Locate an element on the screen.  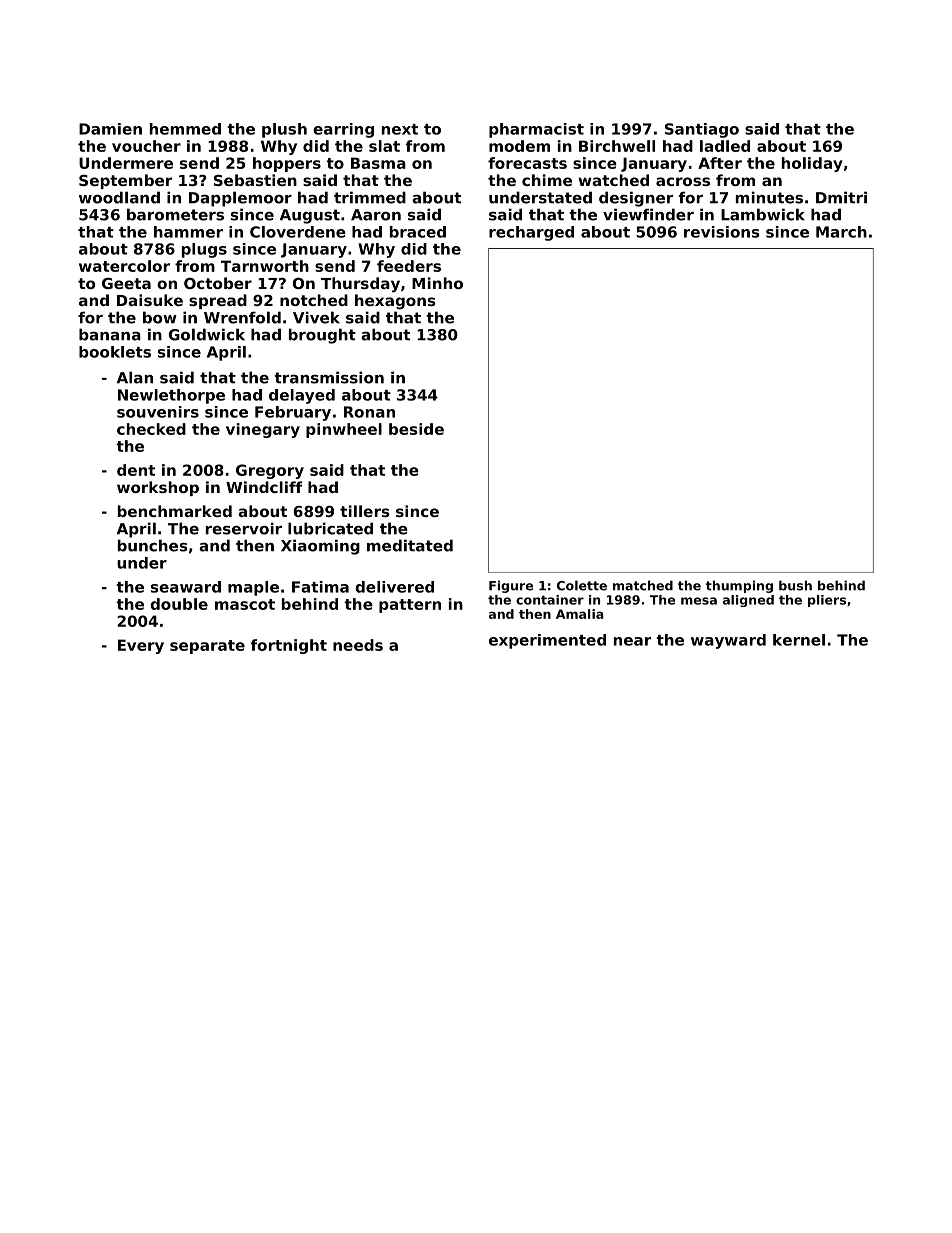
trimmed is located at coordinates (370, 197).
